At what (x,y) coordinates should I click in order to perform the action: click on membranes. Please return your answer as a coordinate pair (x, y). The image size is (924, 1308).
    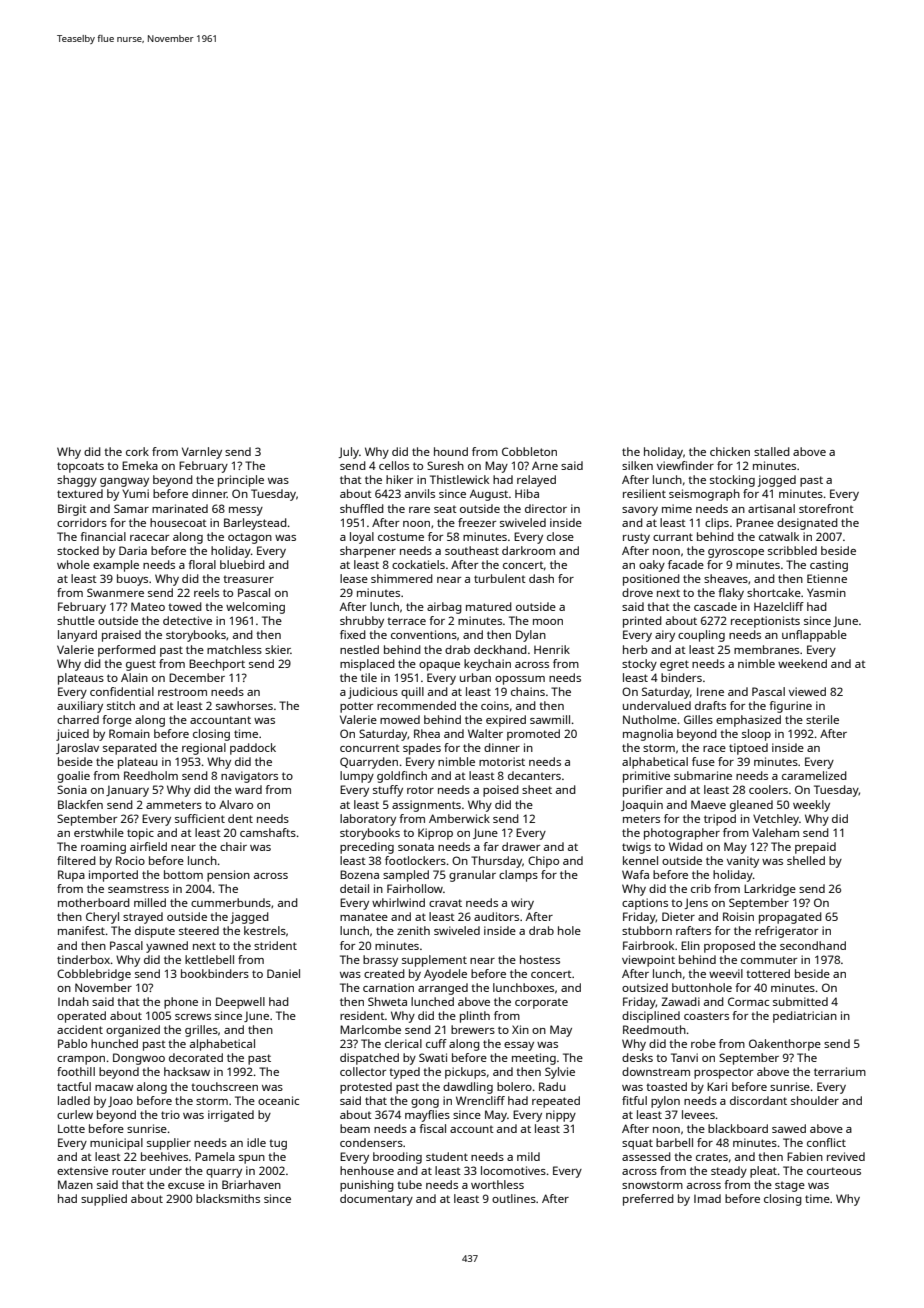
    Looking at the image, I should click on (766, 649).
